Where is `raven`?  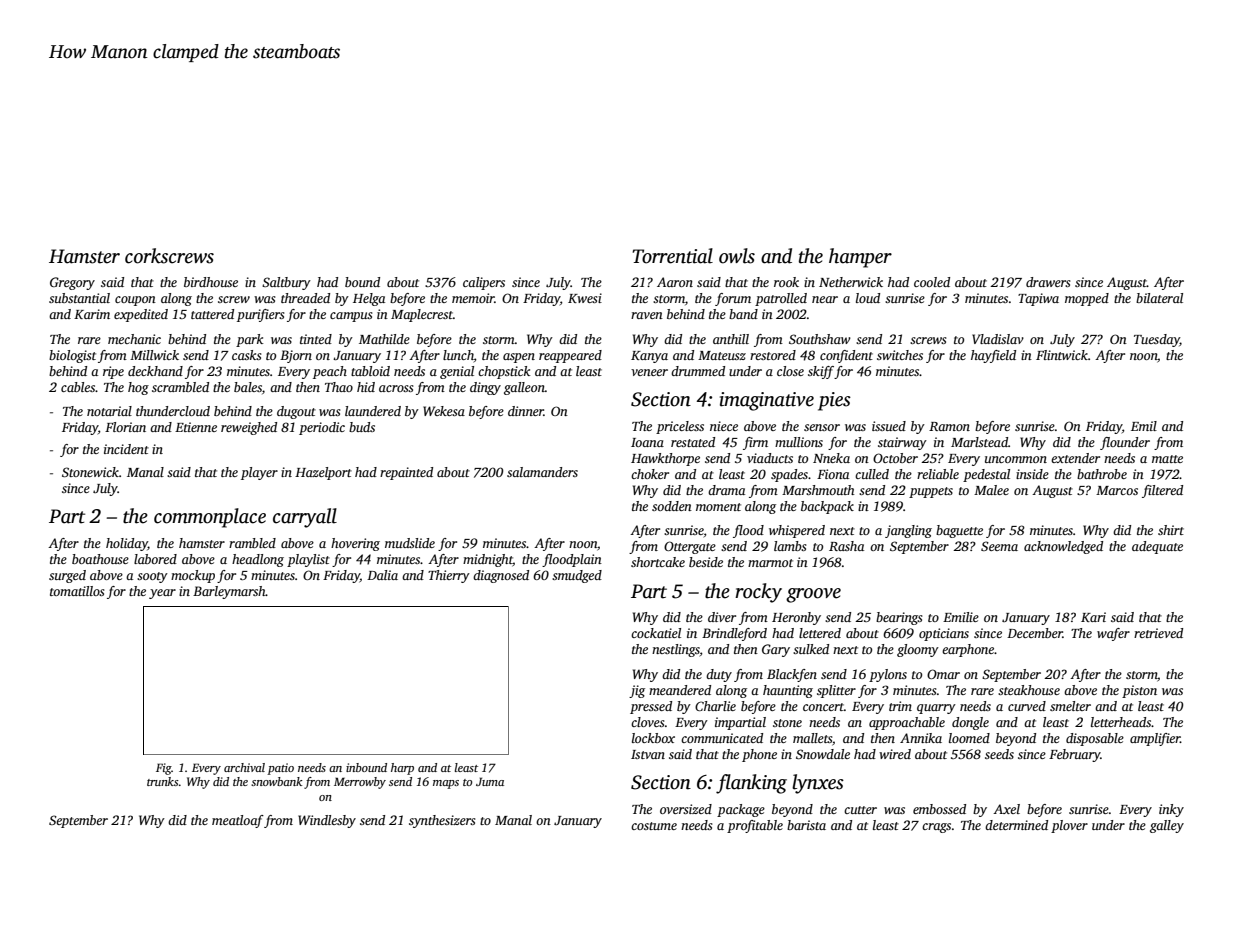
raven is located at coordinates (647, 315).
